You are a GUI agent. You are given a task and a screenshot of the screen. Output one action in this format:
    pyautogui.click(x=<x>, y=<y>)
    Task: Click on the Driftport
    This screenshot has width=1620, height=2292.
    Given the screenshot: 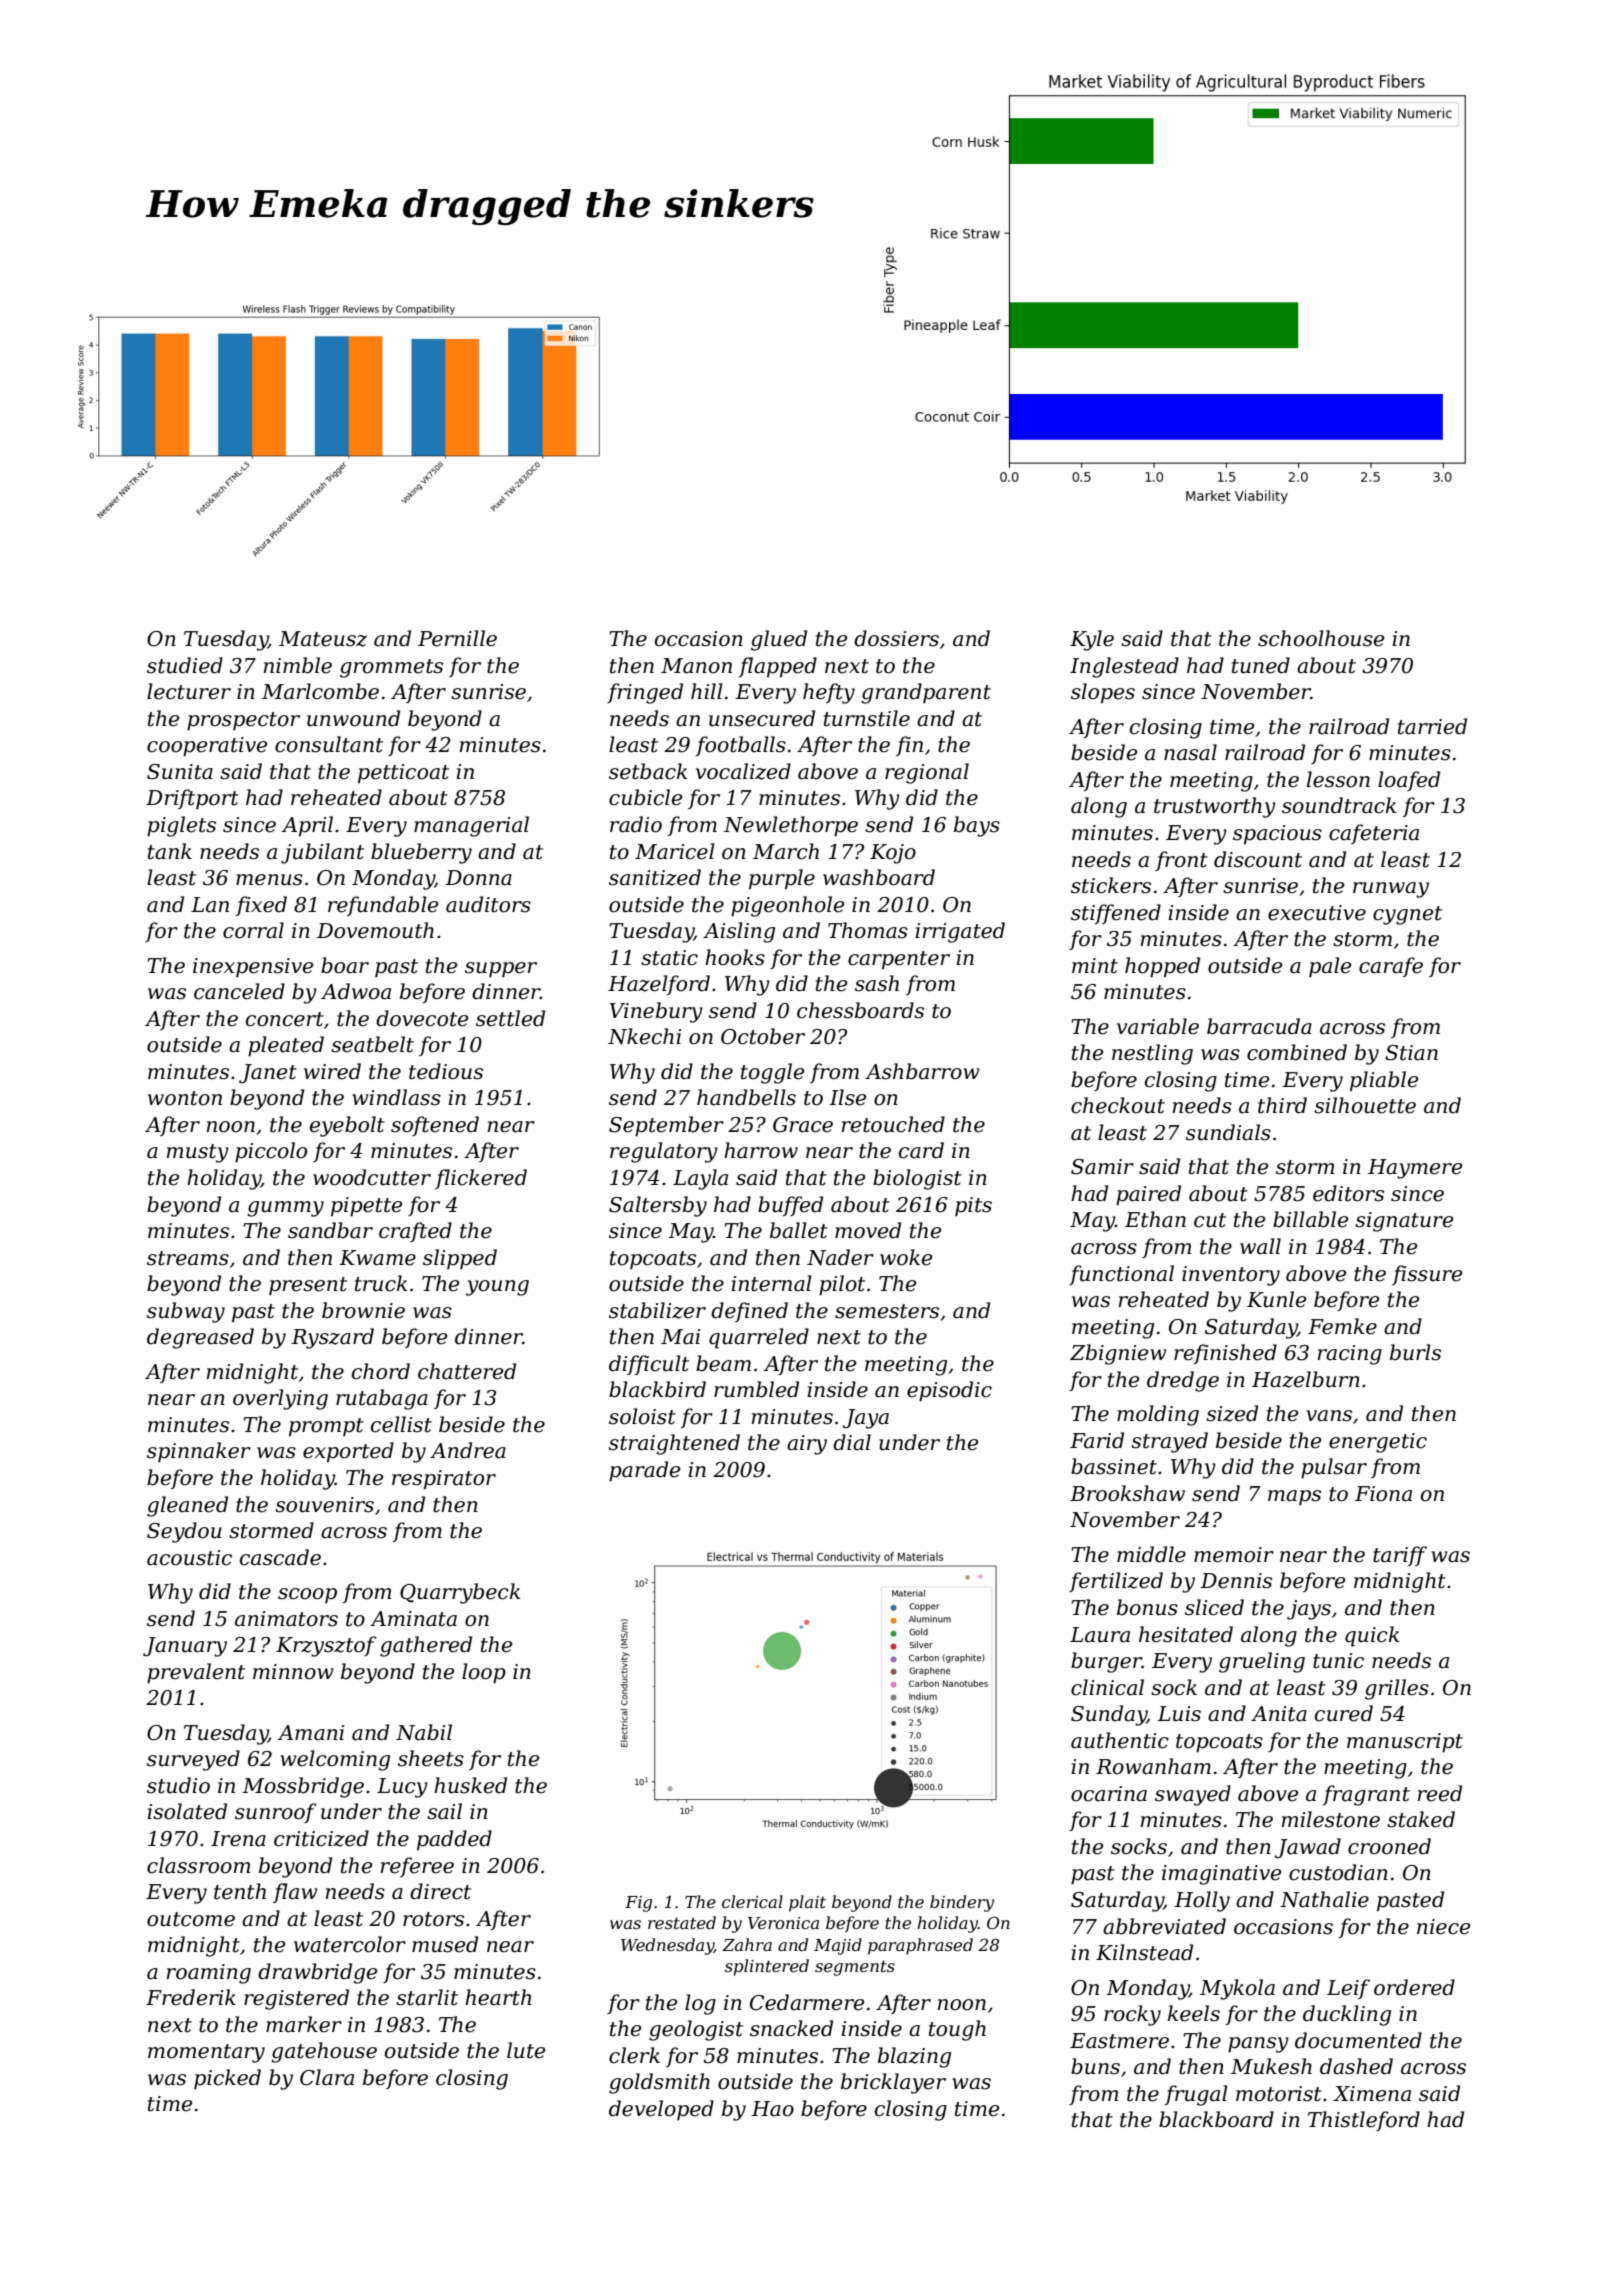 What is the action you would take?
    pyautogui.click(x=192, y=799)
